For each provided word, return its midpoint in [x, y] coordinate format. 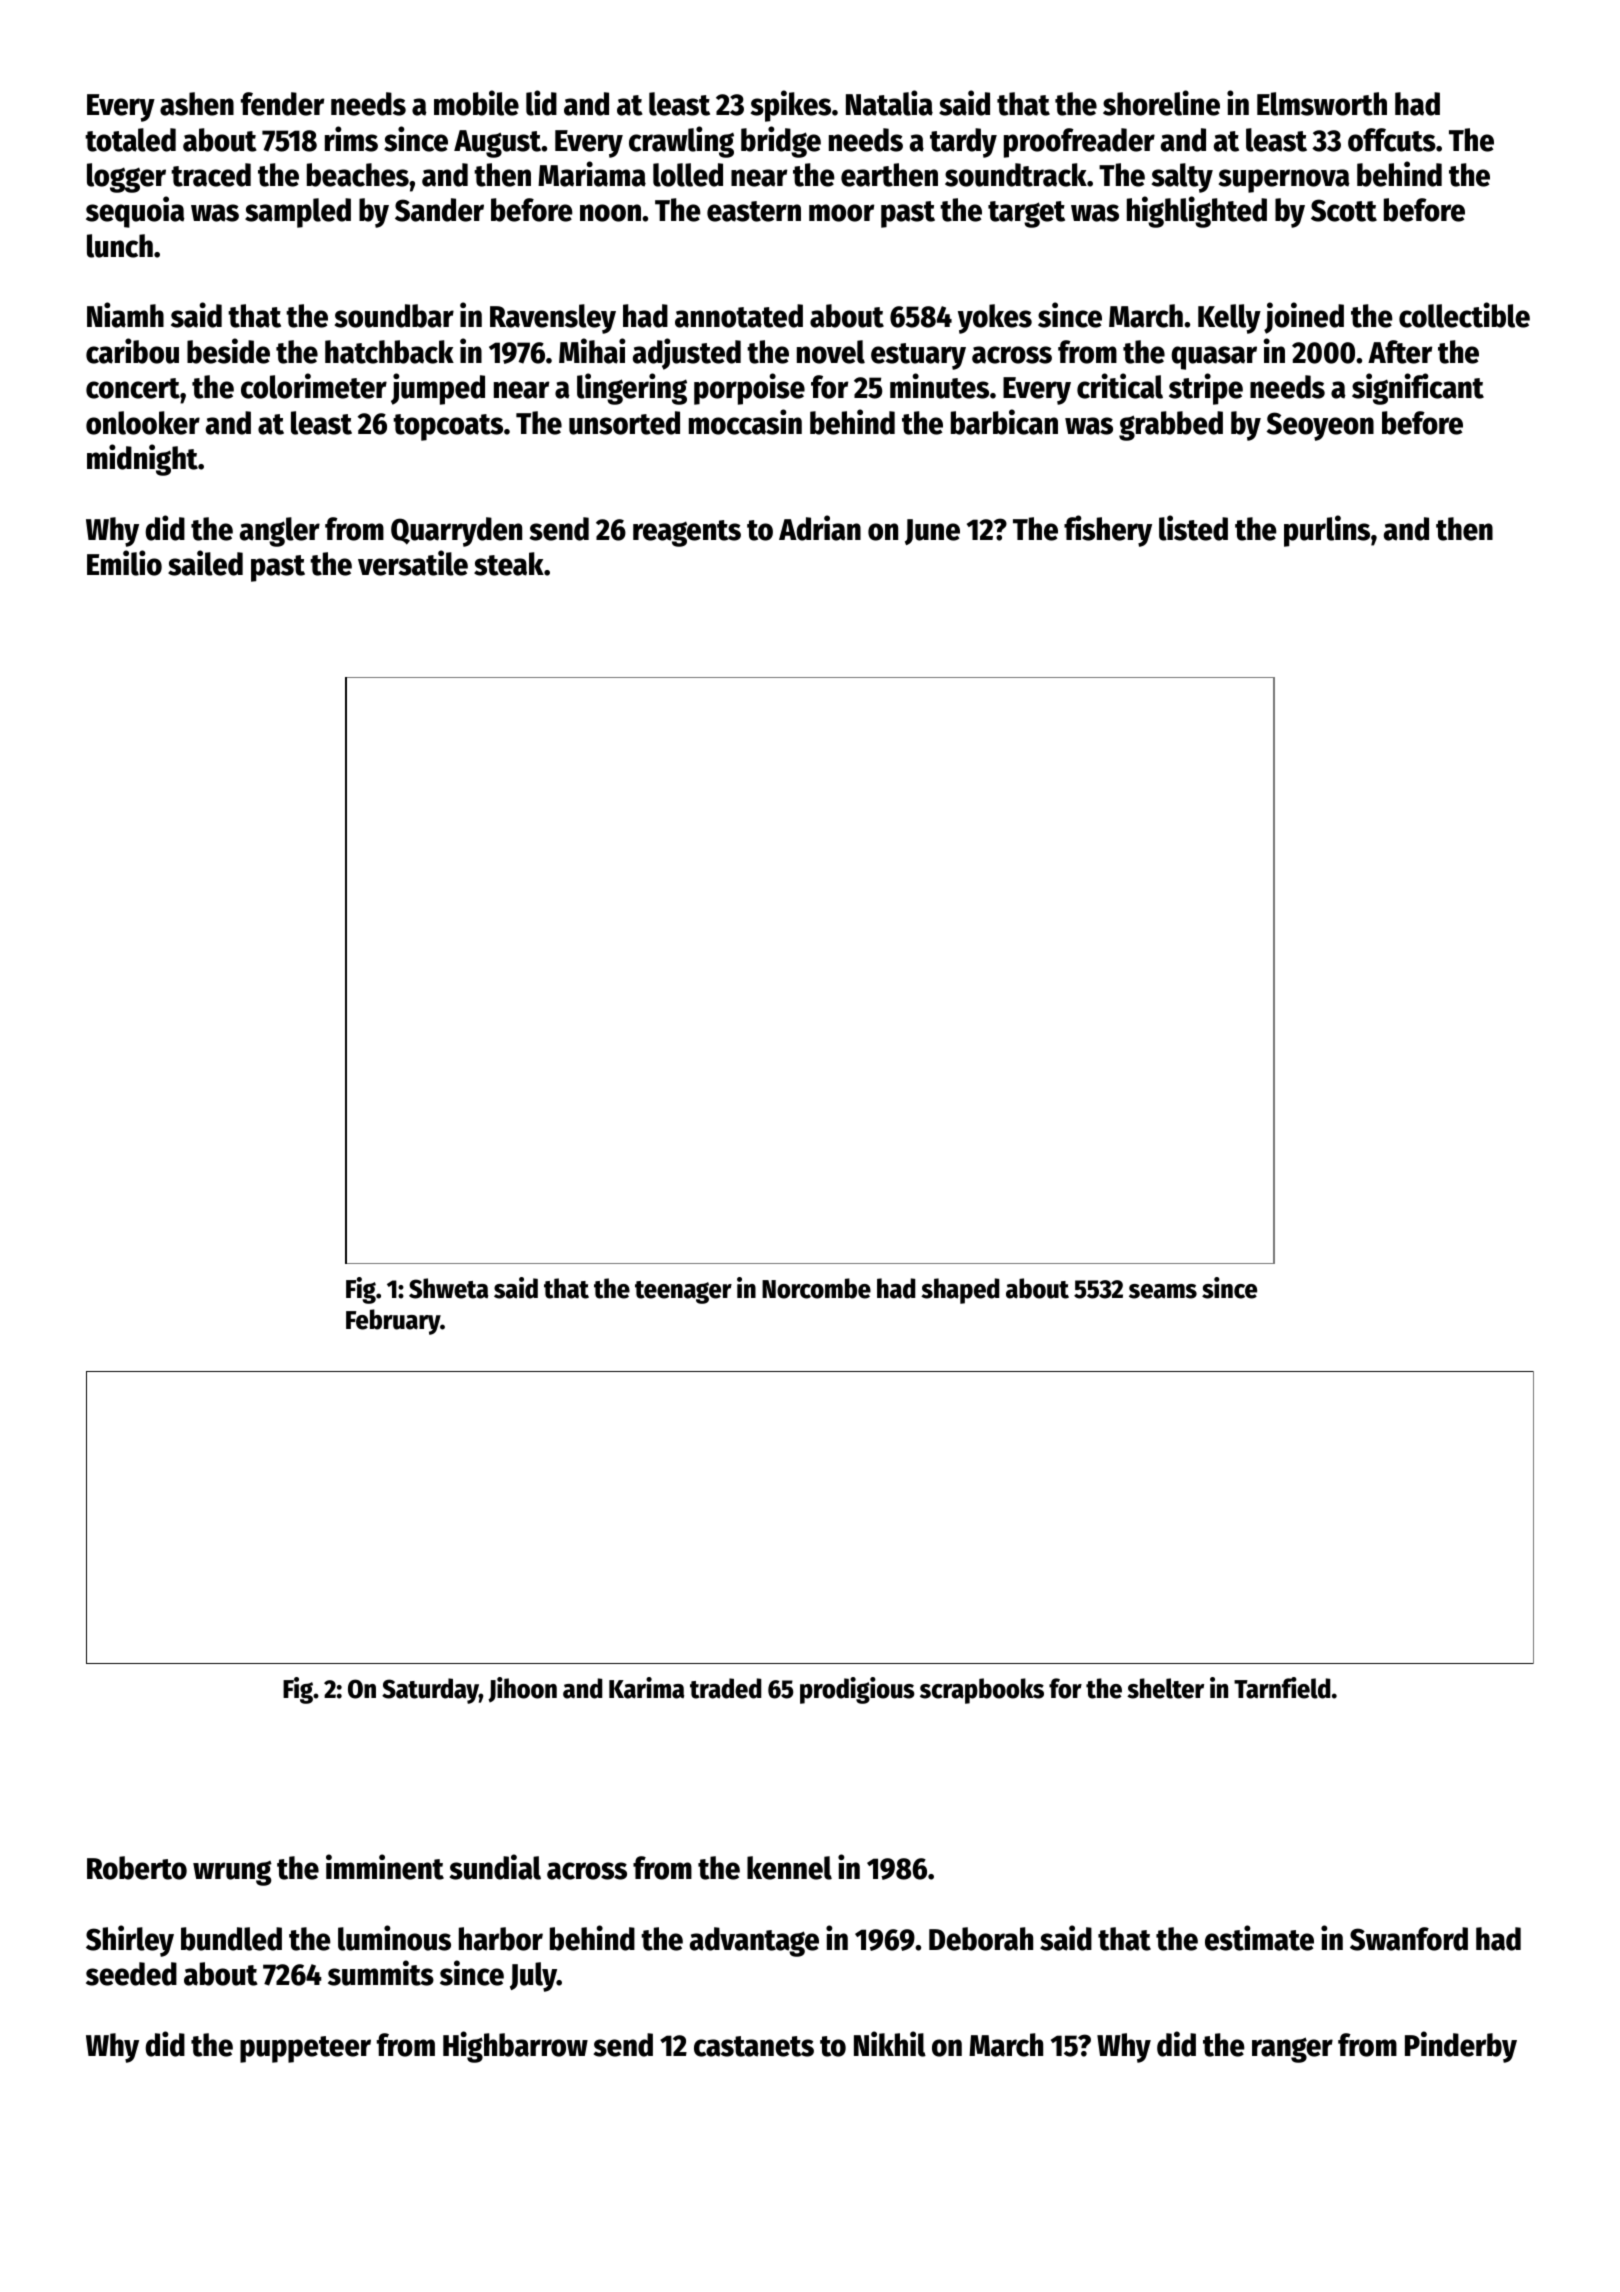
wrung [232, 1873]
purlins [1327, 531]
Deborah [981, 1939]
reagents [687, 533]
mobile [476, 103]
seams [1163, 1291]
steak [509, 564]
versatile [413, 563]
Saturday [430, 1691]
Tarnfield [1282, 1688]
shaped [960, 1291]
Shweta [448, 1288]
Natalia [889, 103]
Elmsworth [1322, 104]
